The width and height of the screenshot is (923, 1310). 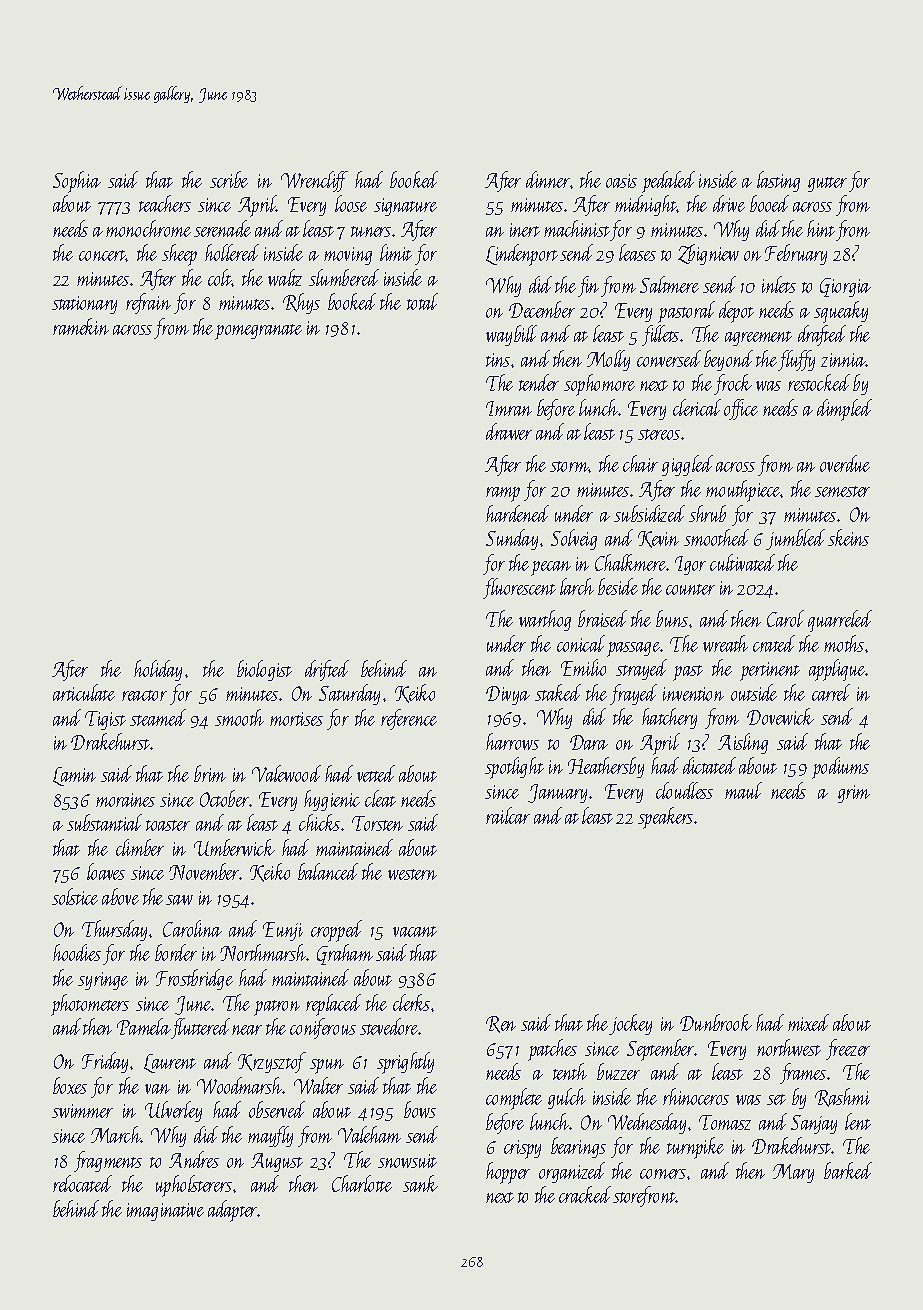 What do you see at coordinates (841, 312) in the screenshot?
I see `squeaky` at bounding box center [841, 312].
